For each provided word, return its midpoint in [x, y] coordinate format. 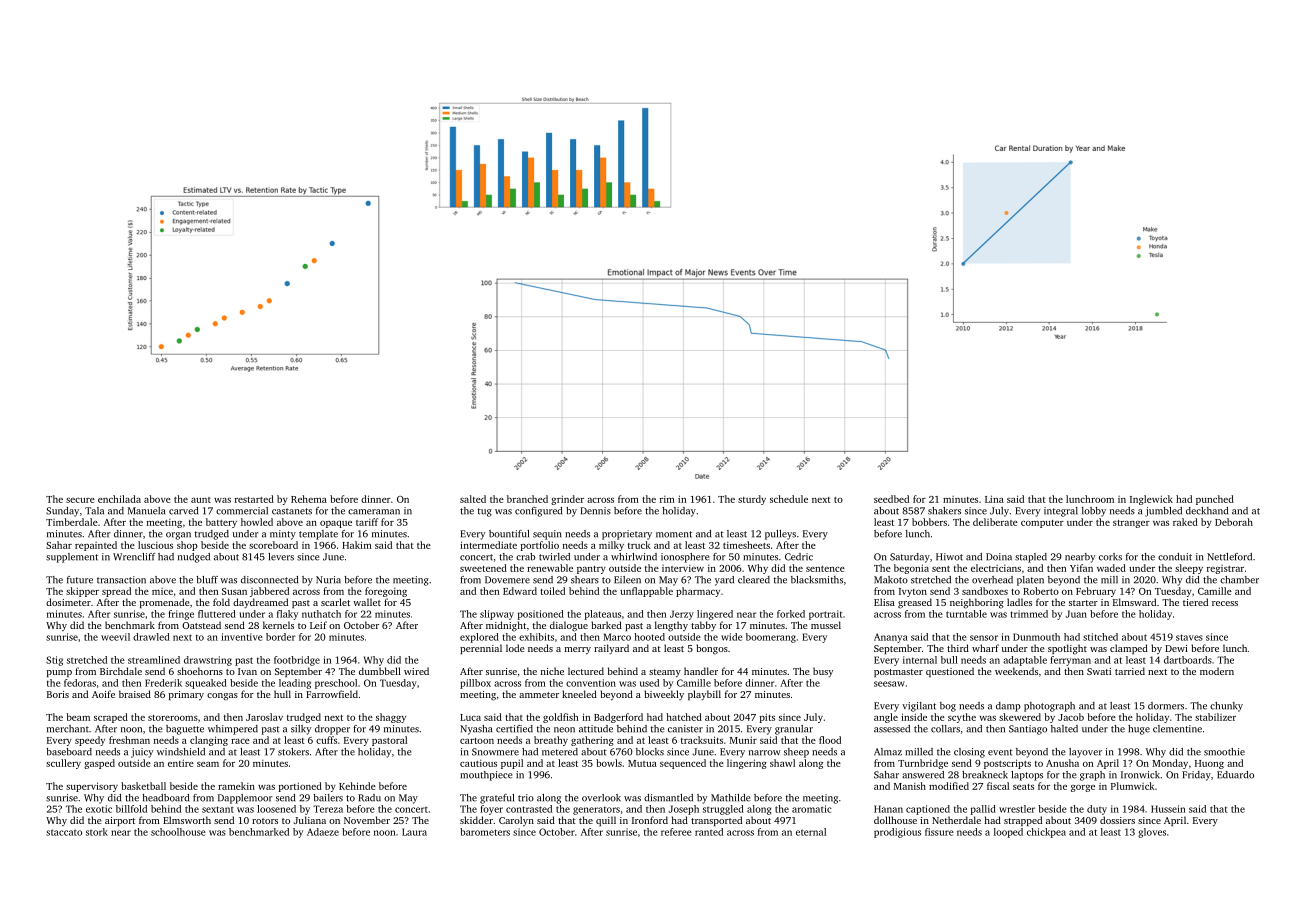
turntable [966, 614]
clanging [209, 741]
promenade [165, 603]
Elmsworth [187, 820]
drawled [151, 637]
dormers [1166, 706]
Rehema [309, 499]
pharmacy [698, 592]
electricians [996, 568]
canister [685, 729]
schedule [789, 499]
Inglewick [1151, 500]
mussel [826, 625]
